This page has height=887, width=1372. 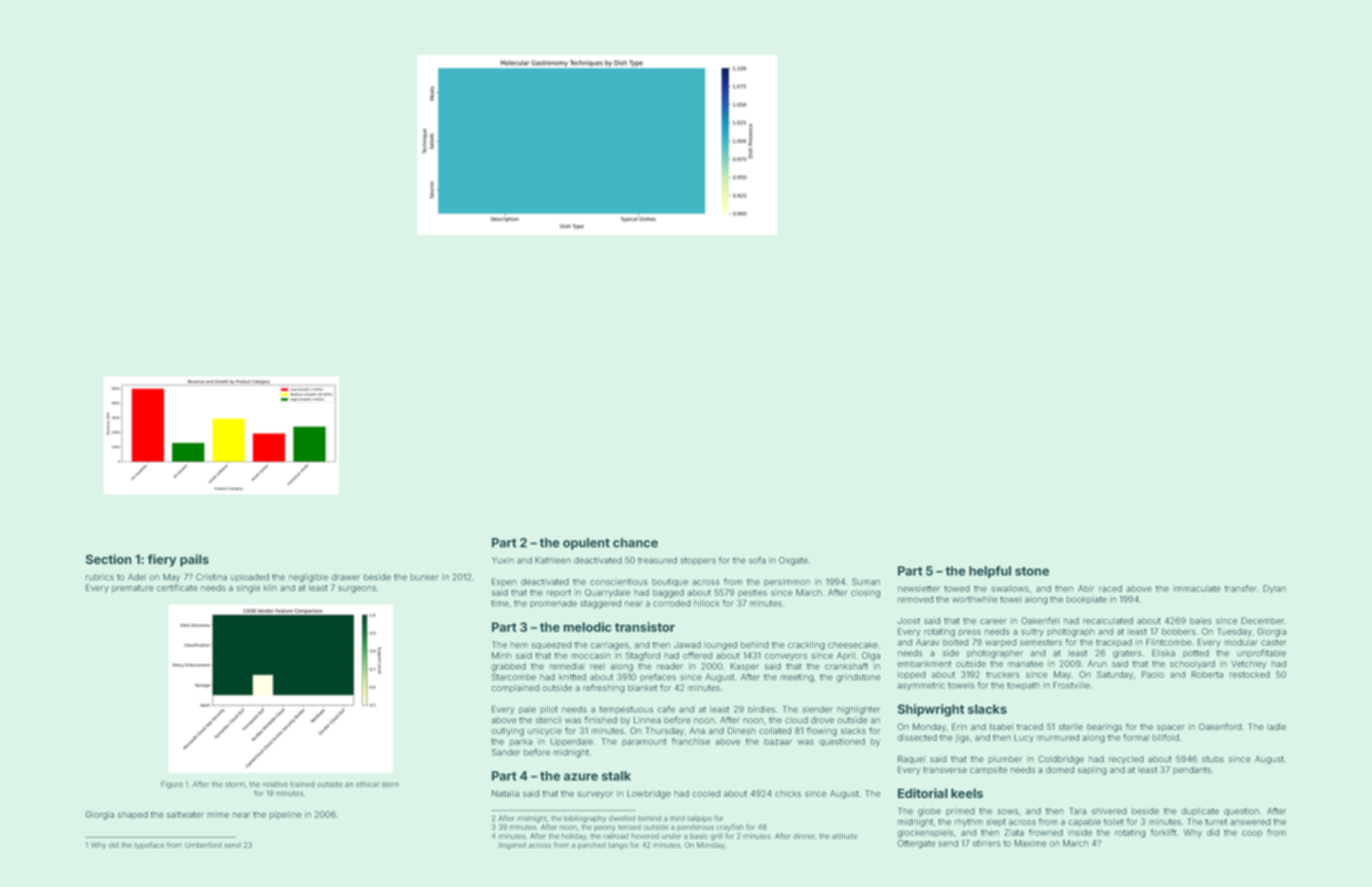 I want to click on pipeline, so click(x=285, y=815).
